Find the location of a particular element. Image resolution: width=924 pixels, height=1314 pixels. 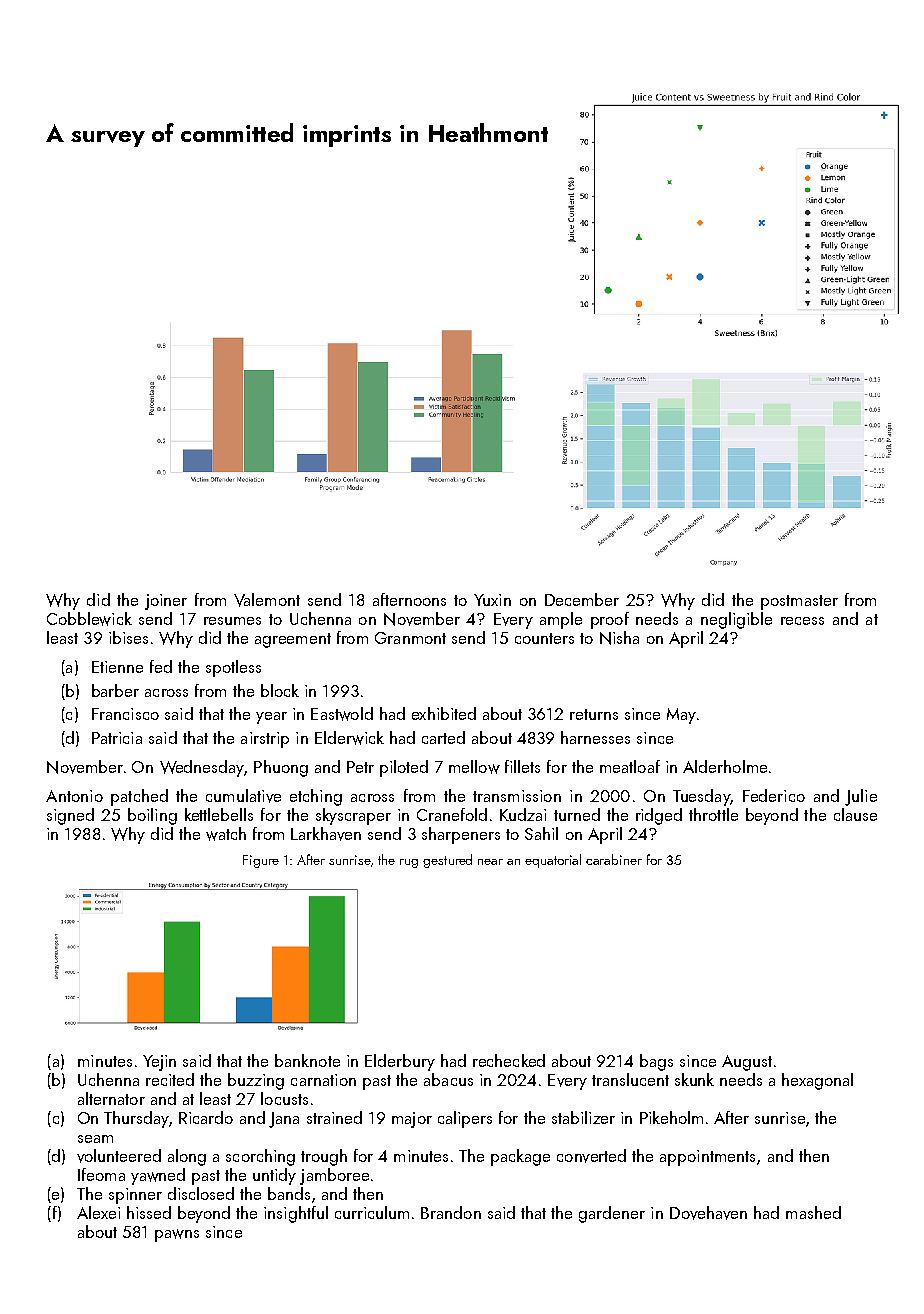

buzzing is located at coordinates (256, 1081).
